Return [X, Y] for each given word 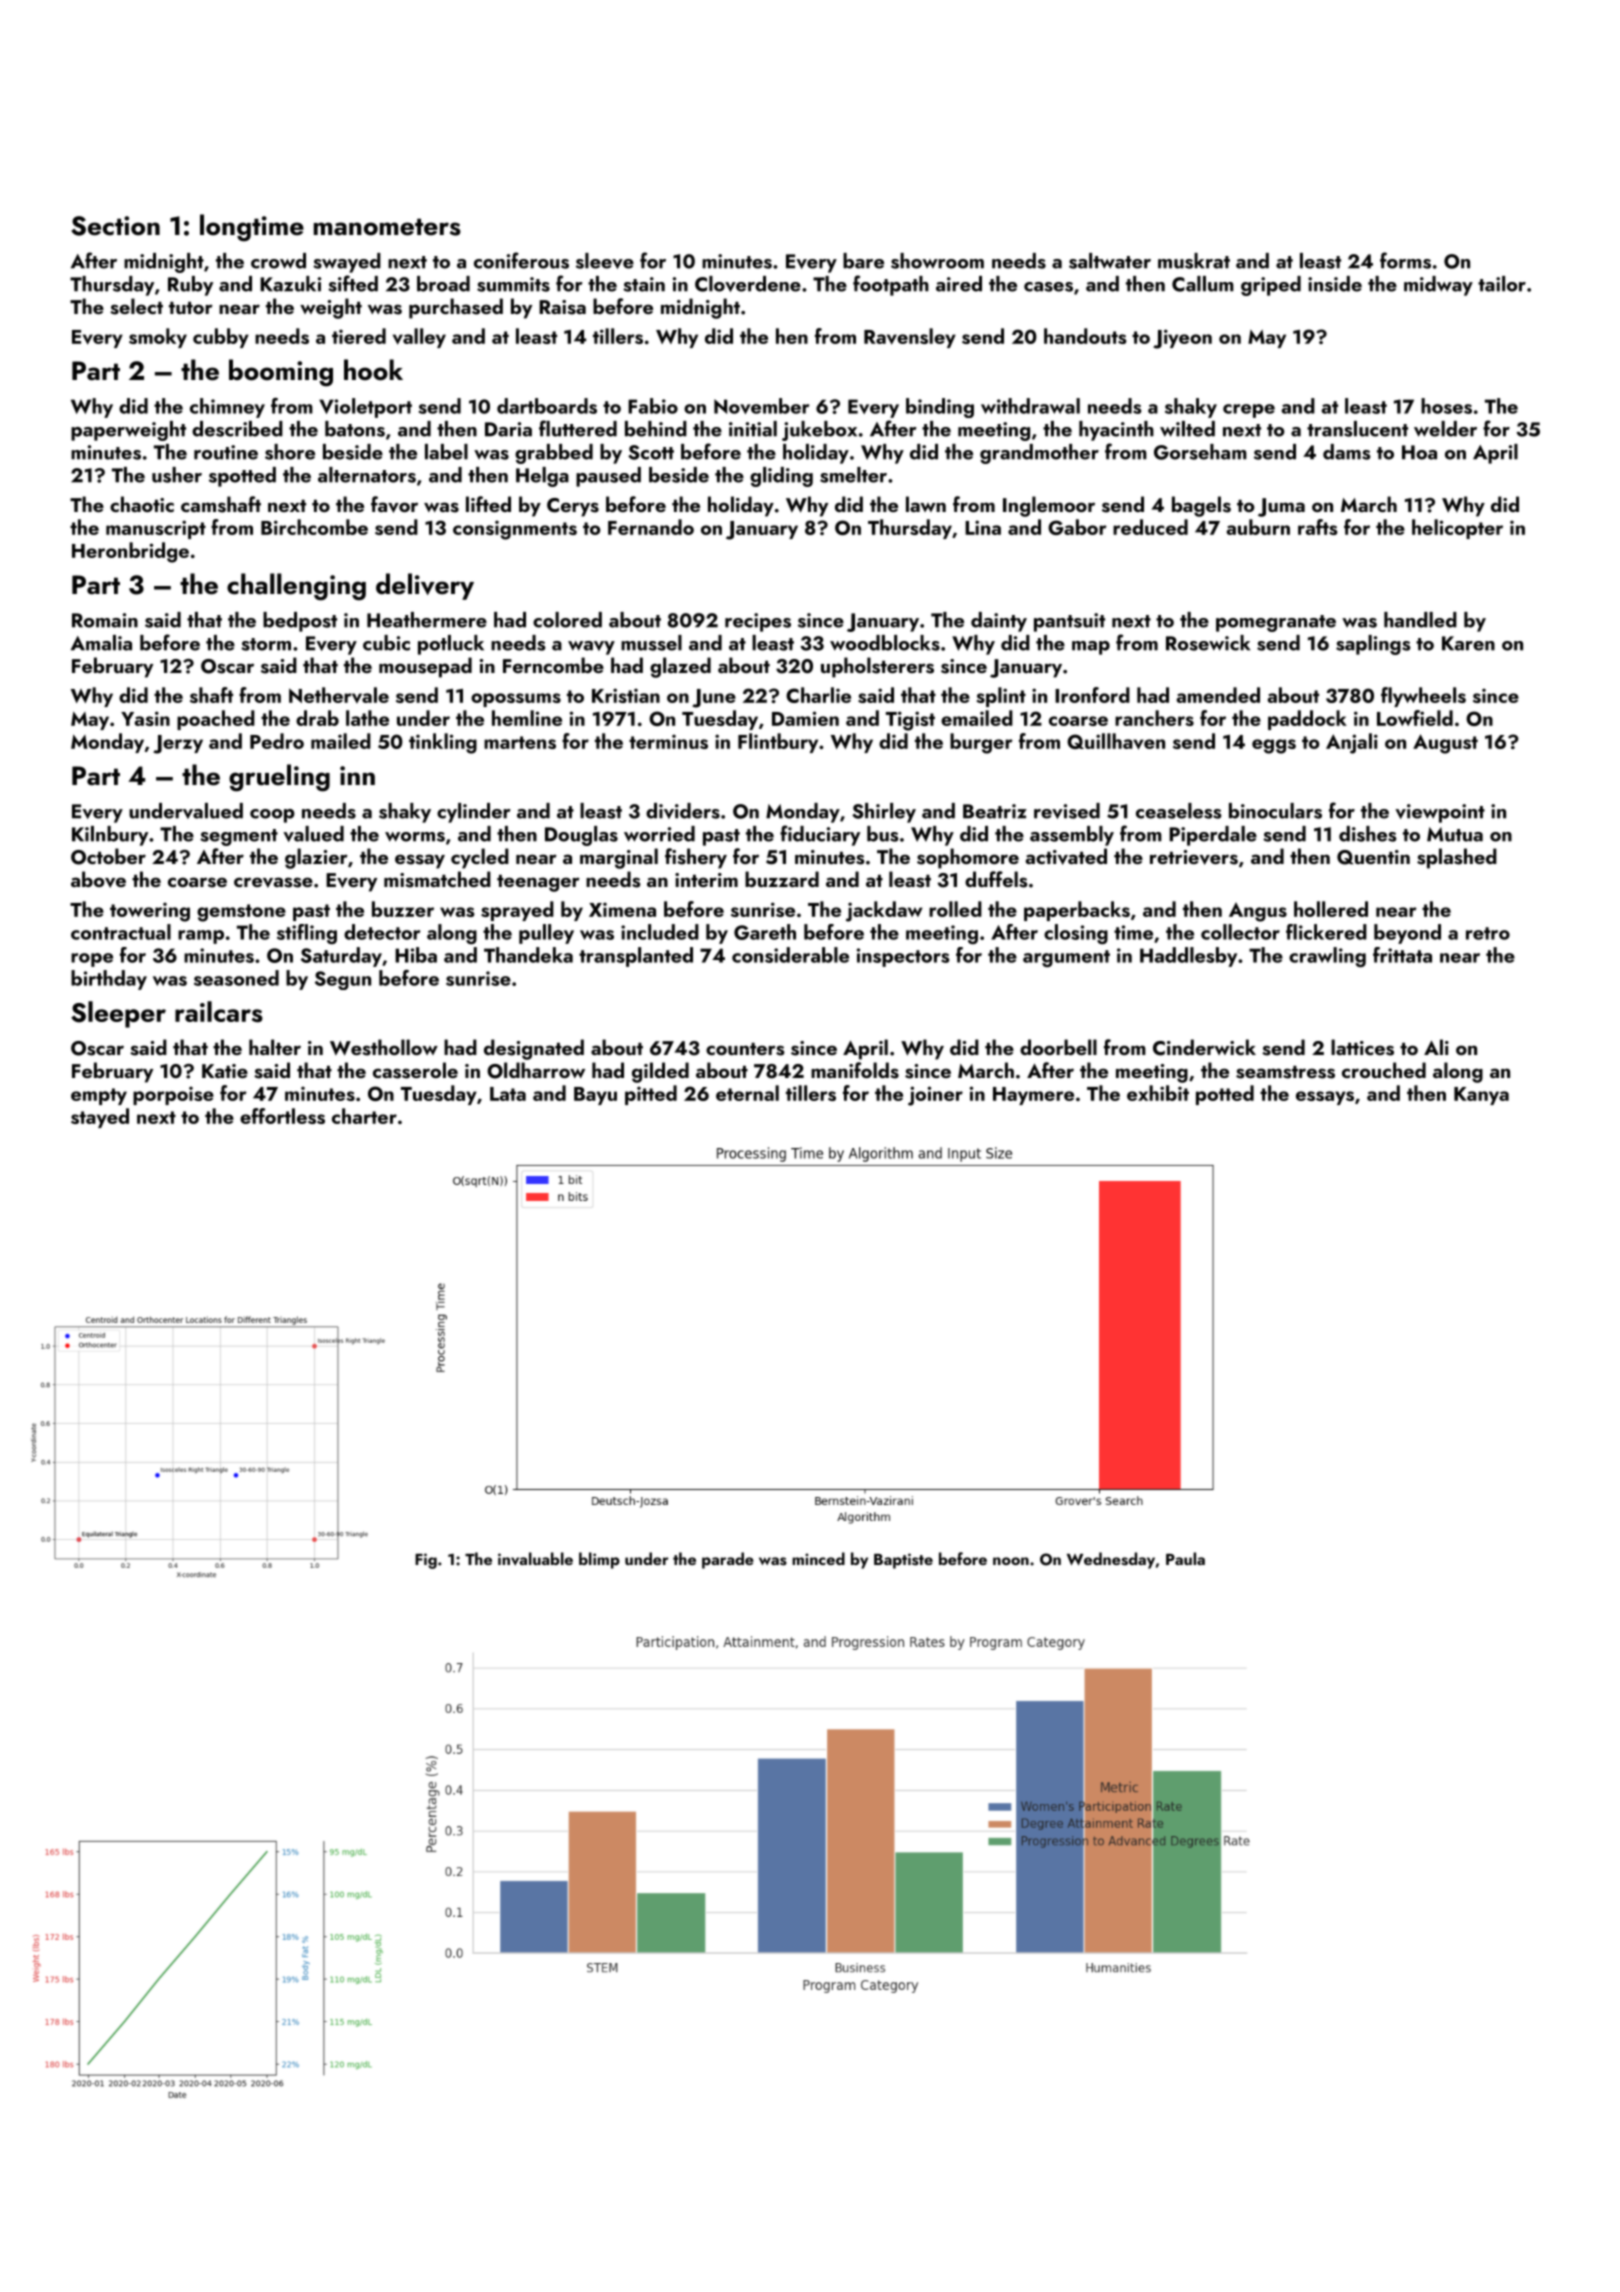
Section [115, 226]
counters [745, 1049]
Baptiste [903, 1561]
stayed [100, 1118]
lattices [1362, 1047]
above [98, 879]
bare [863, 261]
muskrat [1194, 261]
